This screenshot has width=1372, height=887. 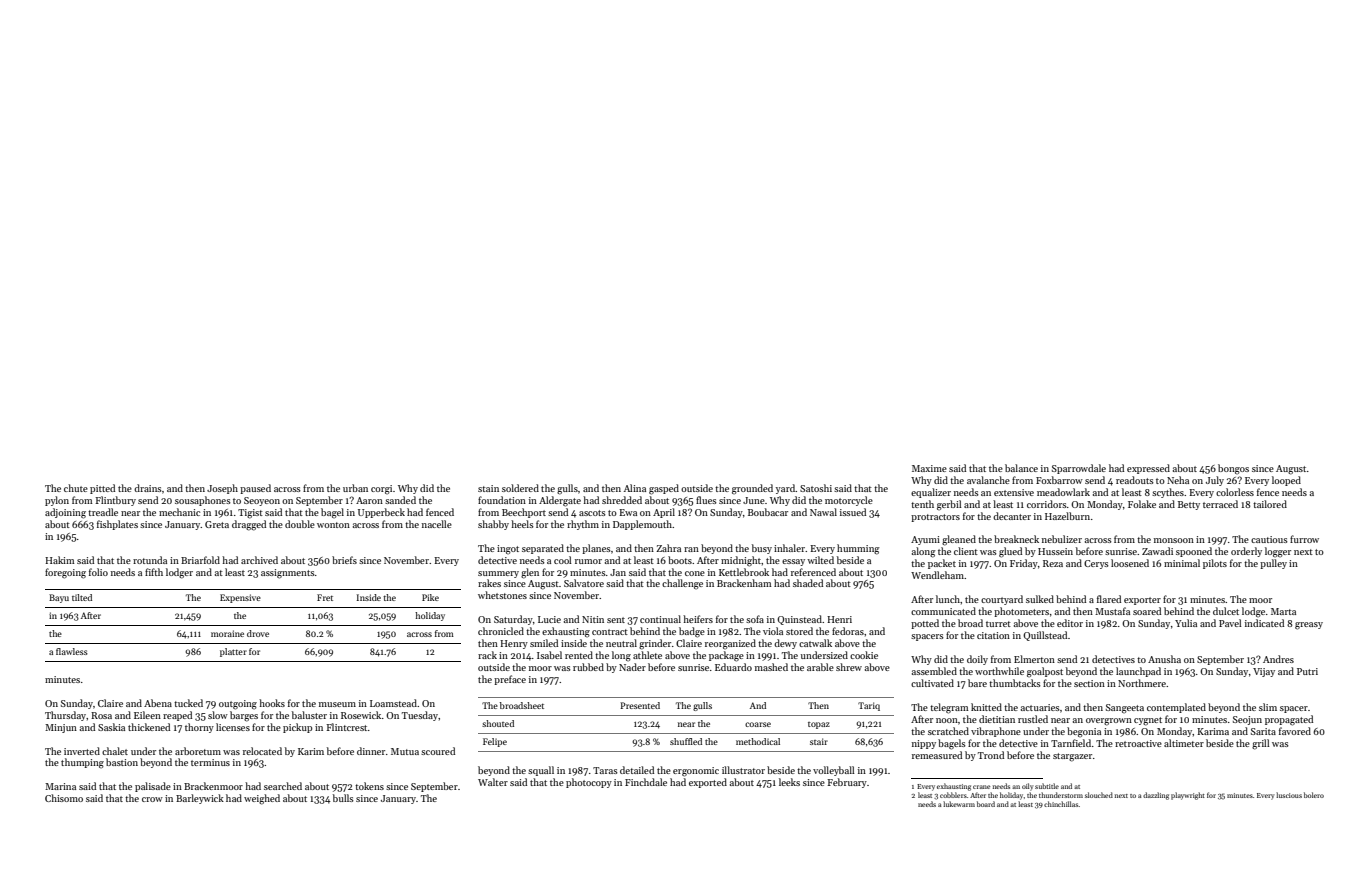 I want to click on fedoras, so click(x=848, y=631).
